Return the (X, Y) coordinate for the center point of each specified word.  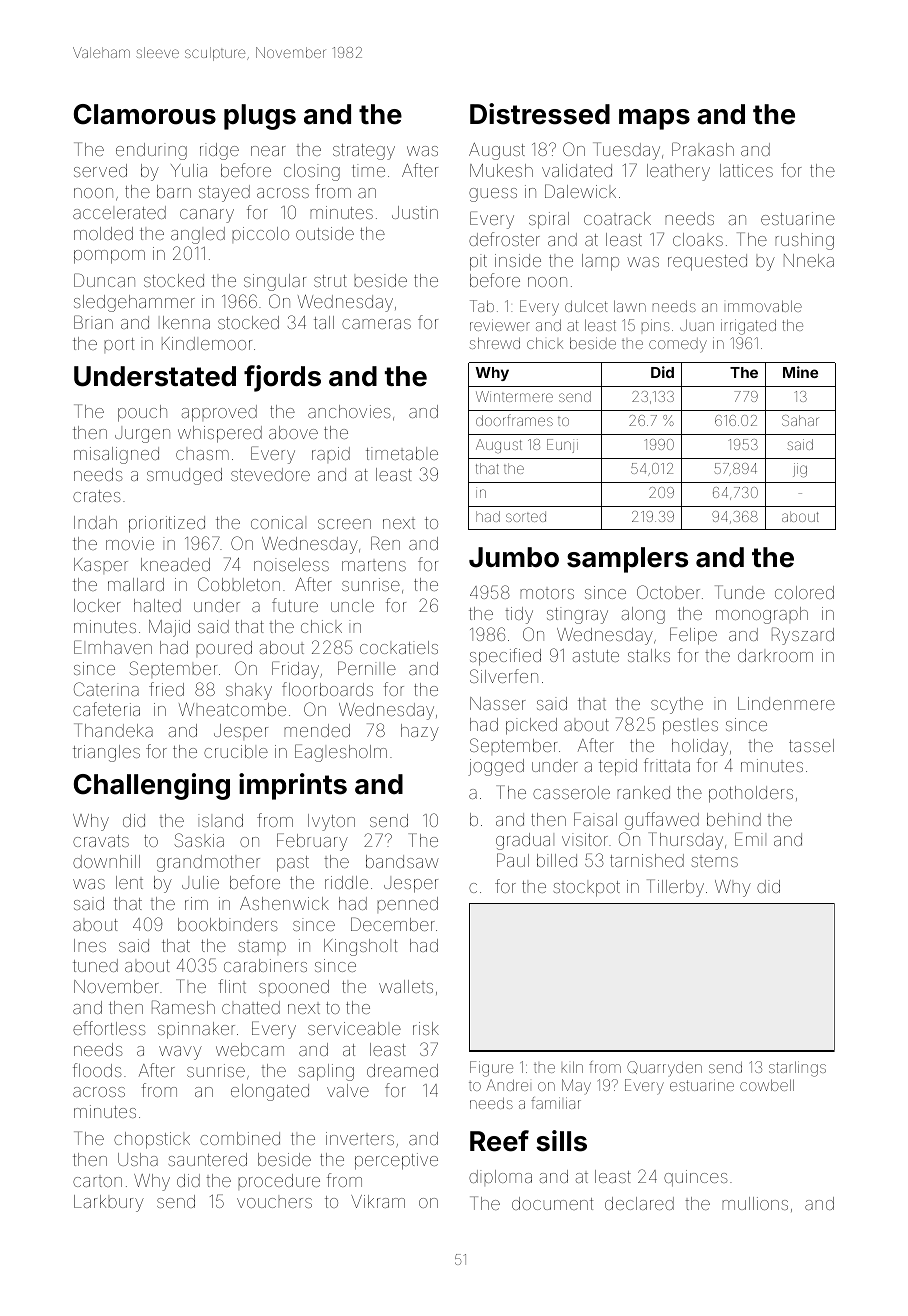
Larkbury (109, 1203)
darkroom (775, 655)
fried (166, 689)
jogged (496, 767)
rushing (805, 241)
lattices (746, 170)
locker (97, 605)
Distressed (540, 114)
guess (493, 195)
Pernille (367, 668)
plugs (260, 117)
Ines (90, 945)
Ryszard (803, 636)
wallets (406, 986)
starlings (797, 1069)
